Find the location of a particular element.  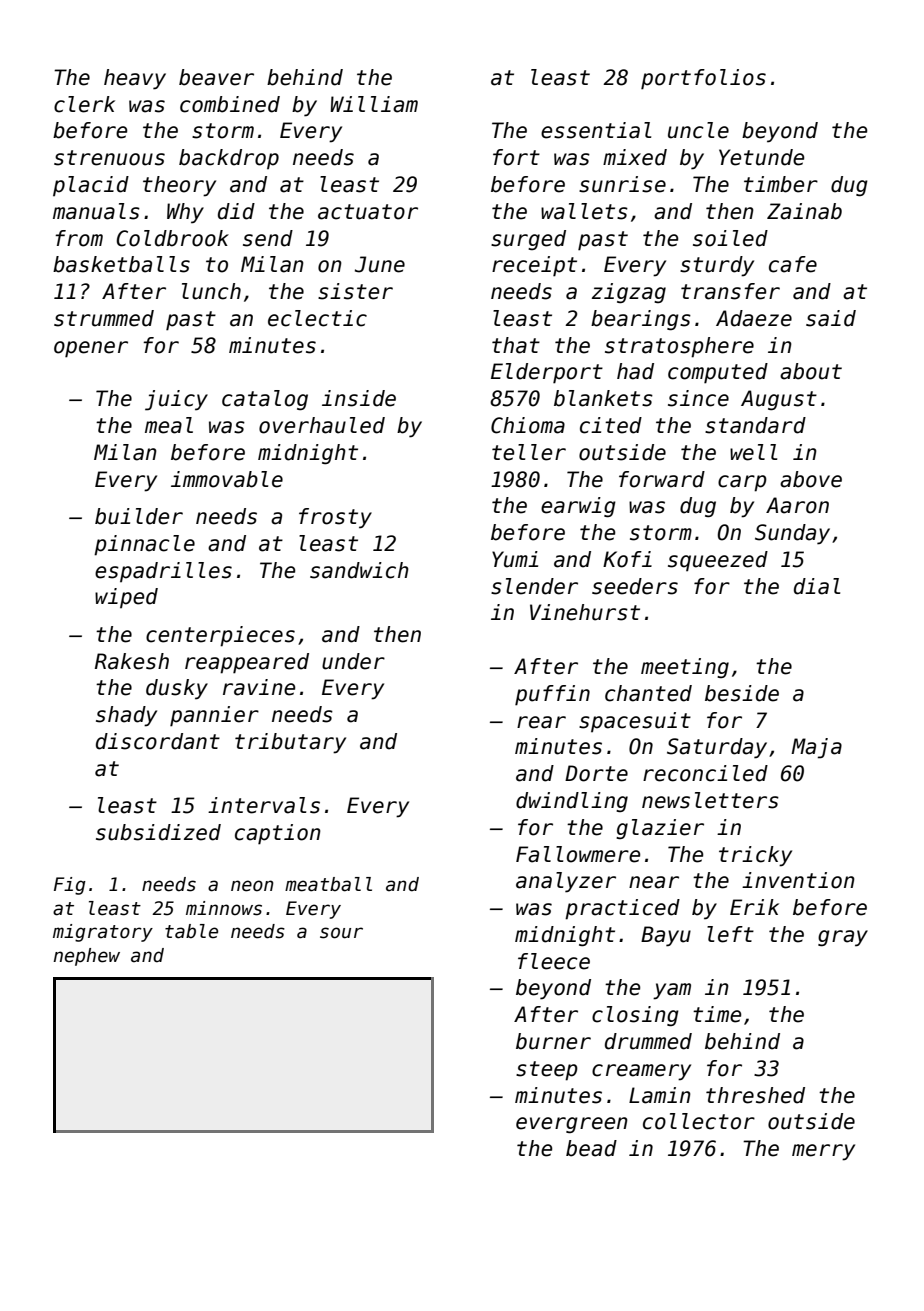

William is located at coordinates (374, 104).
